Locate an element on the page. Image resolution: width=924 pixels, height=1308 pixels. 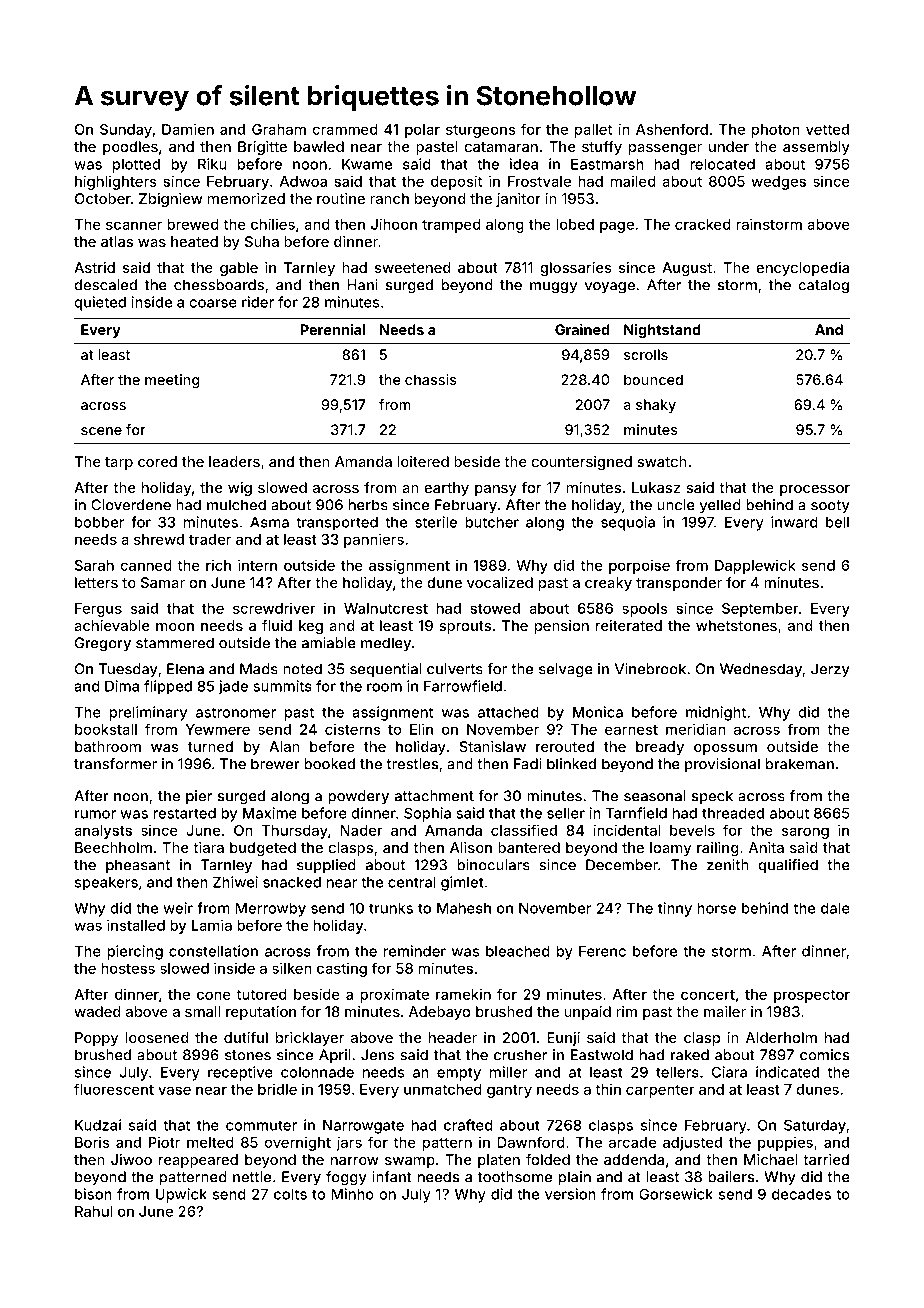
colts is located at coordinates (290, 1194).
